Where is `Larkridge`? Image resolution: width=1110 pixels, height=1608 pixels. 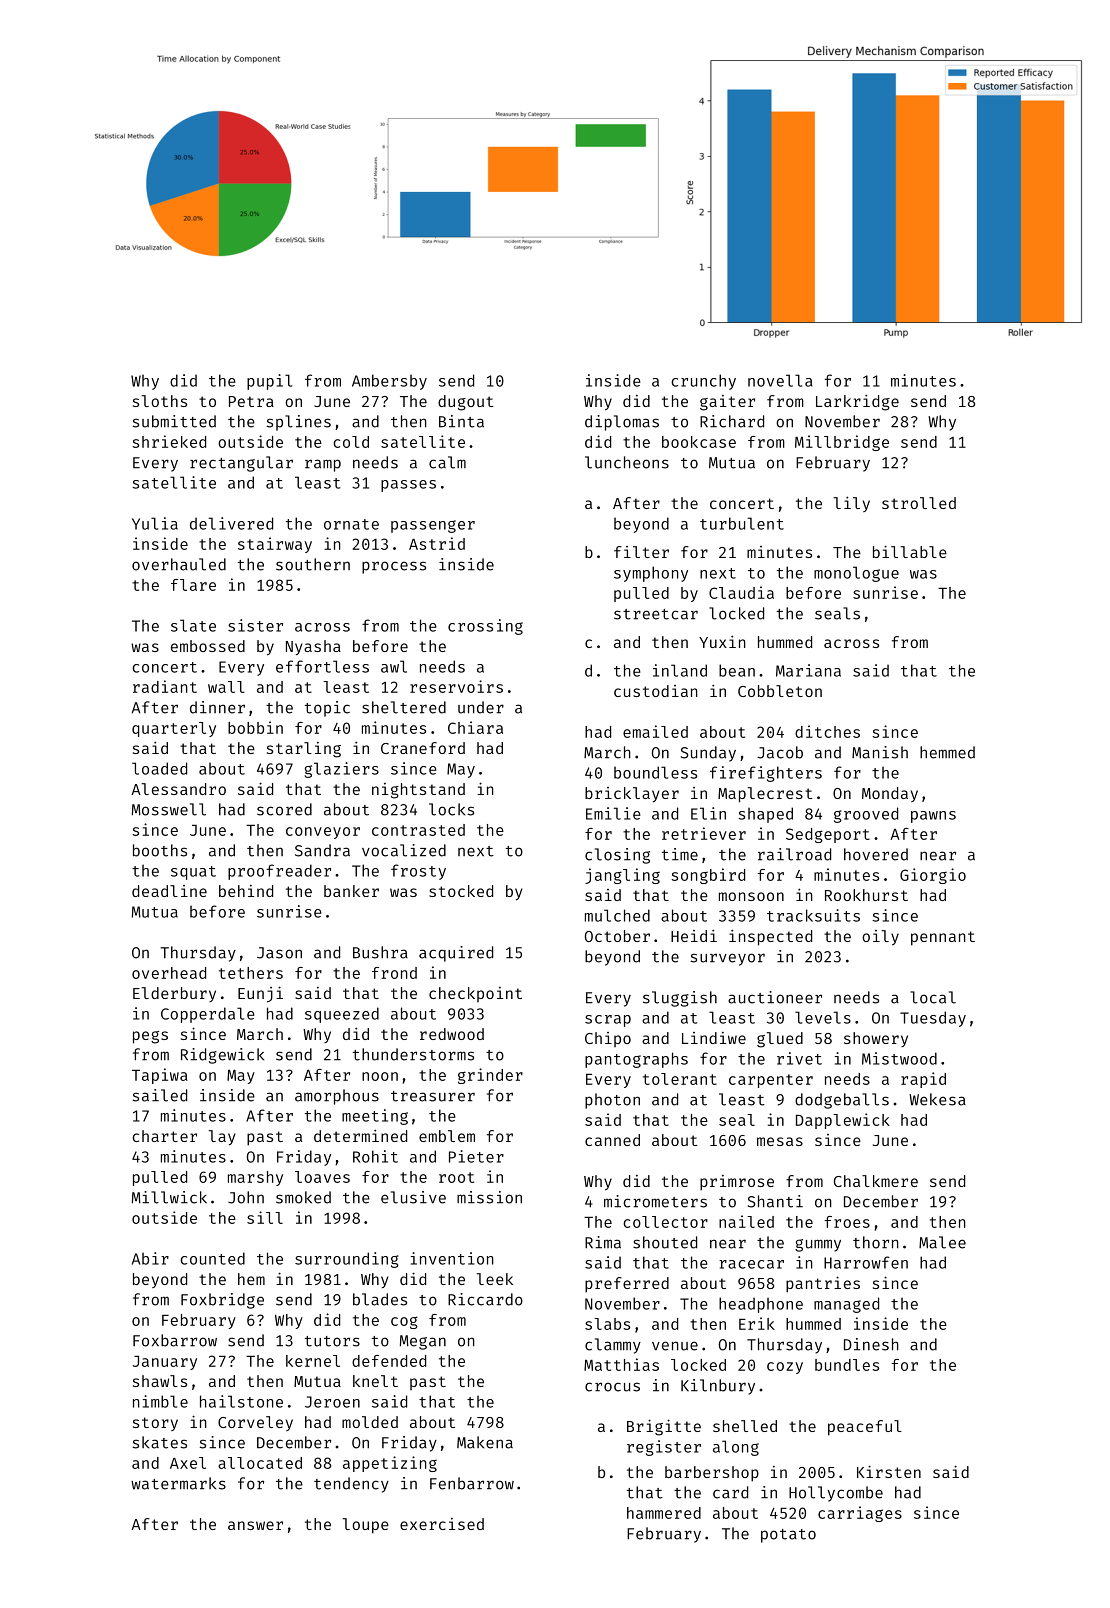
Larkridge is located at coordinates (857, 402).
